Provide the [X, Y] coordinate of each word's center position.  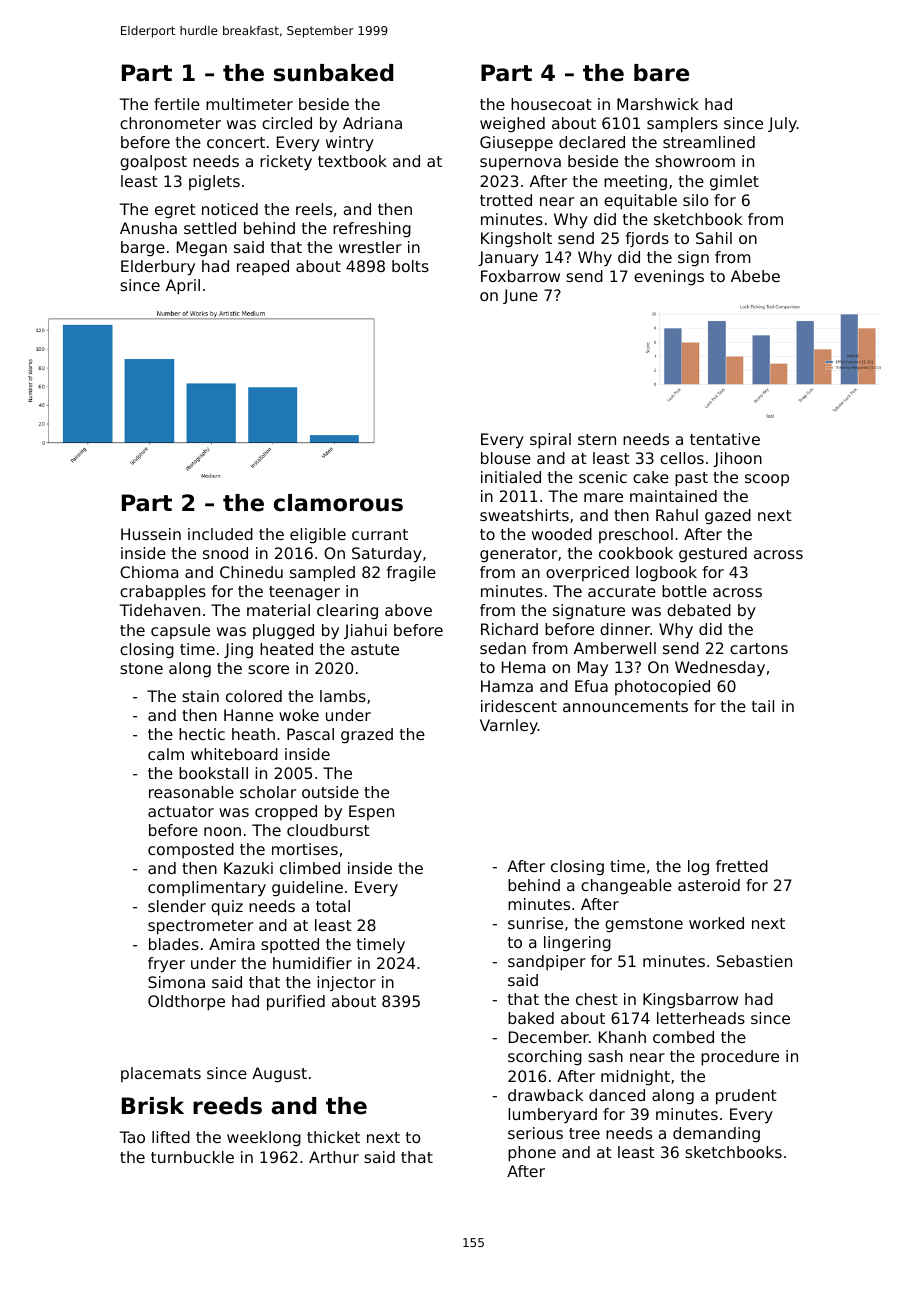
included [220, 534]
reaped [263, 267]
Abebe [755, 276]
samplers [682, 125]
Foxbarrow [520, 276]
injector [346, 983]
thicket [333, 1137]
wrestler [370, 247]
